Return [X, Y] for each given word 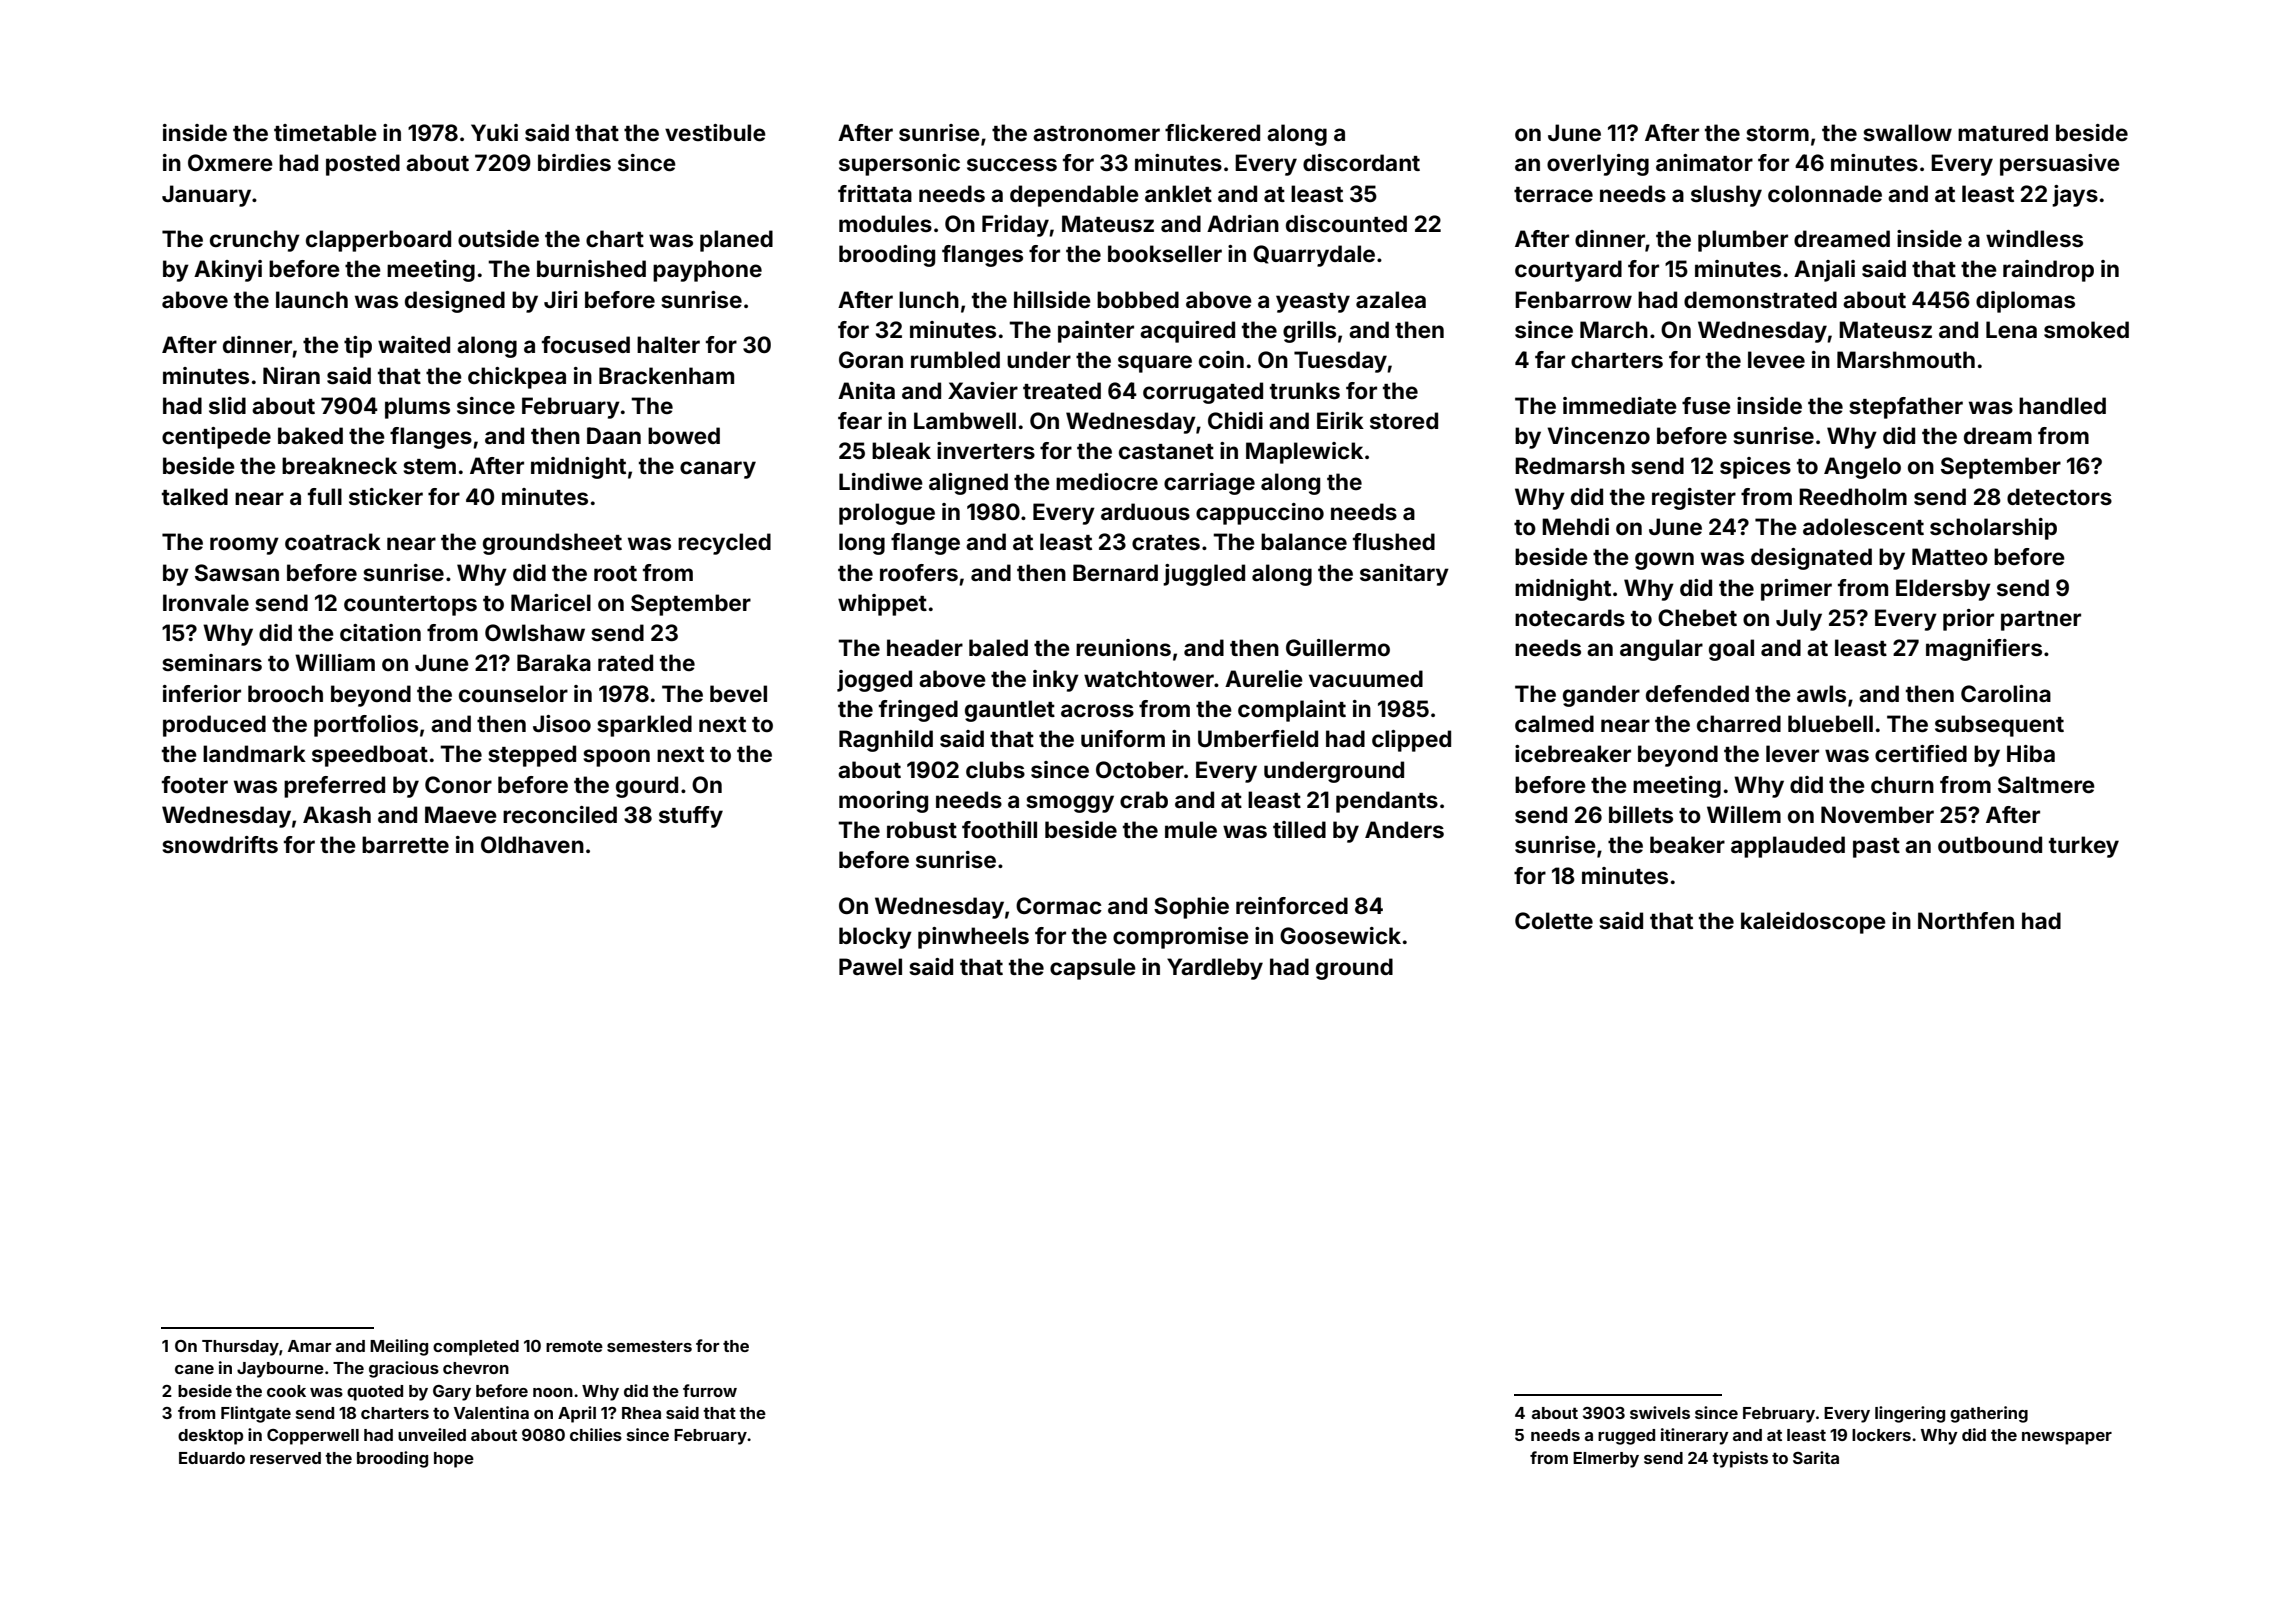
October [1140, 769]
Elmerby [1606, 1460]
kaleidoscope [1813, 923]
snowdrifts [220, 844]
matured [2003, 132]
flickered [1212, 132]
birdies [574, 162]
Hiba [2031, 753]
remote [574, 1346]
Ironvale [206, 602]
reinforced [1292, 905]
